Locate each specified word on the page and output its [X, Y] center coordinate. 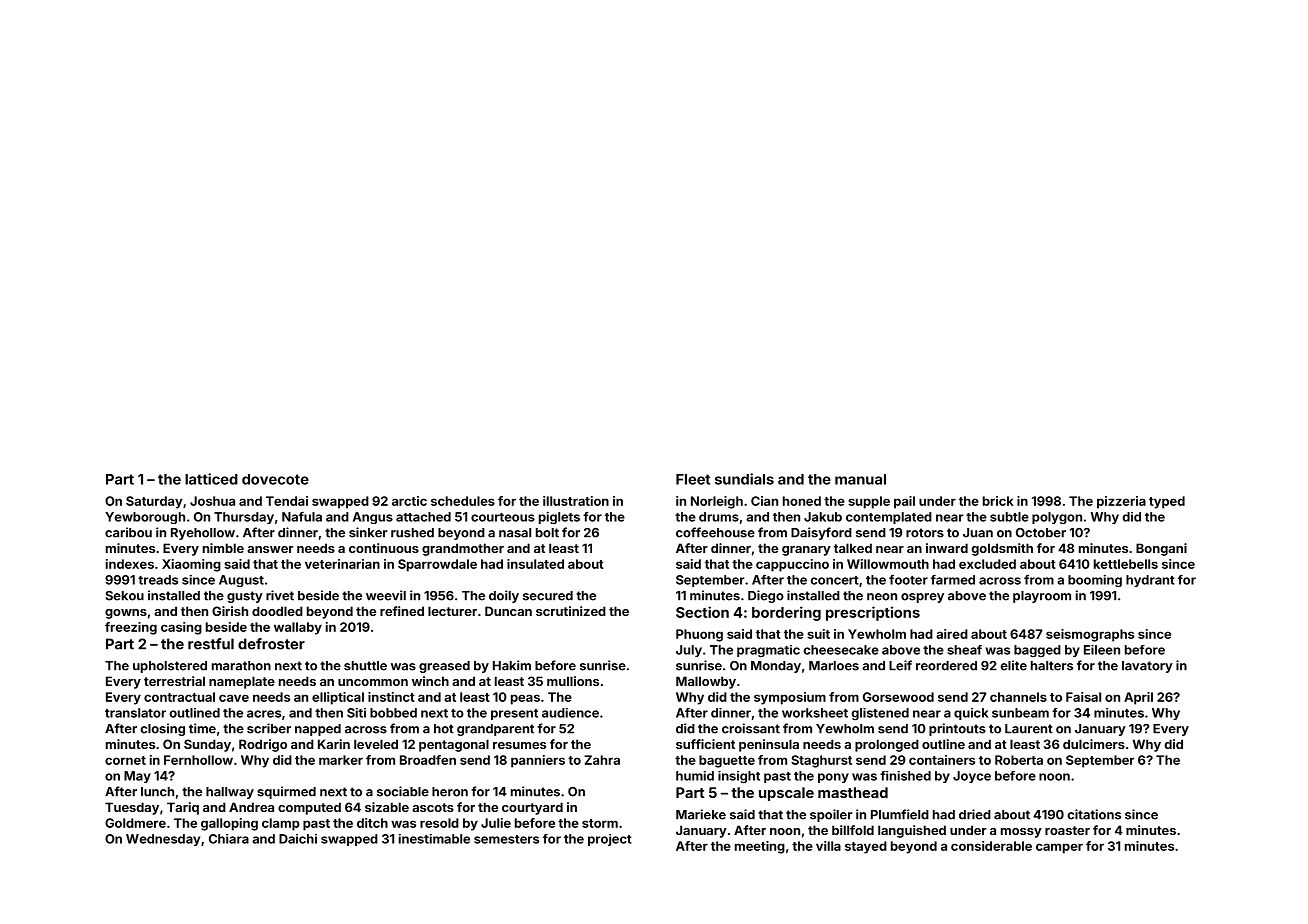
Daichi [298, 839]
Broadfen [428, 760]
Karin [334, 744]
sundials [744, 479]
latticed [211, 479]
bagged [1037, 651]
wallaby [298, 628]
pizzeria [1121, 502]
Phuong [699, 635]
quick [971, 714]
